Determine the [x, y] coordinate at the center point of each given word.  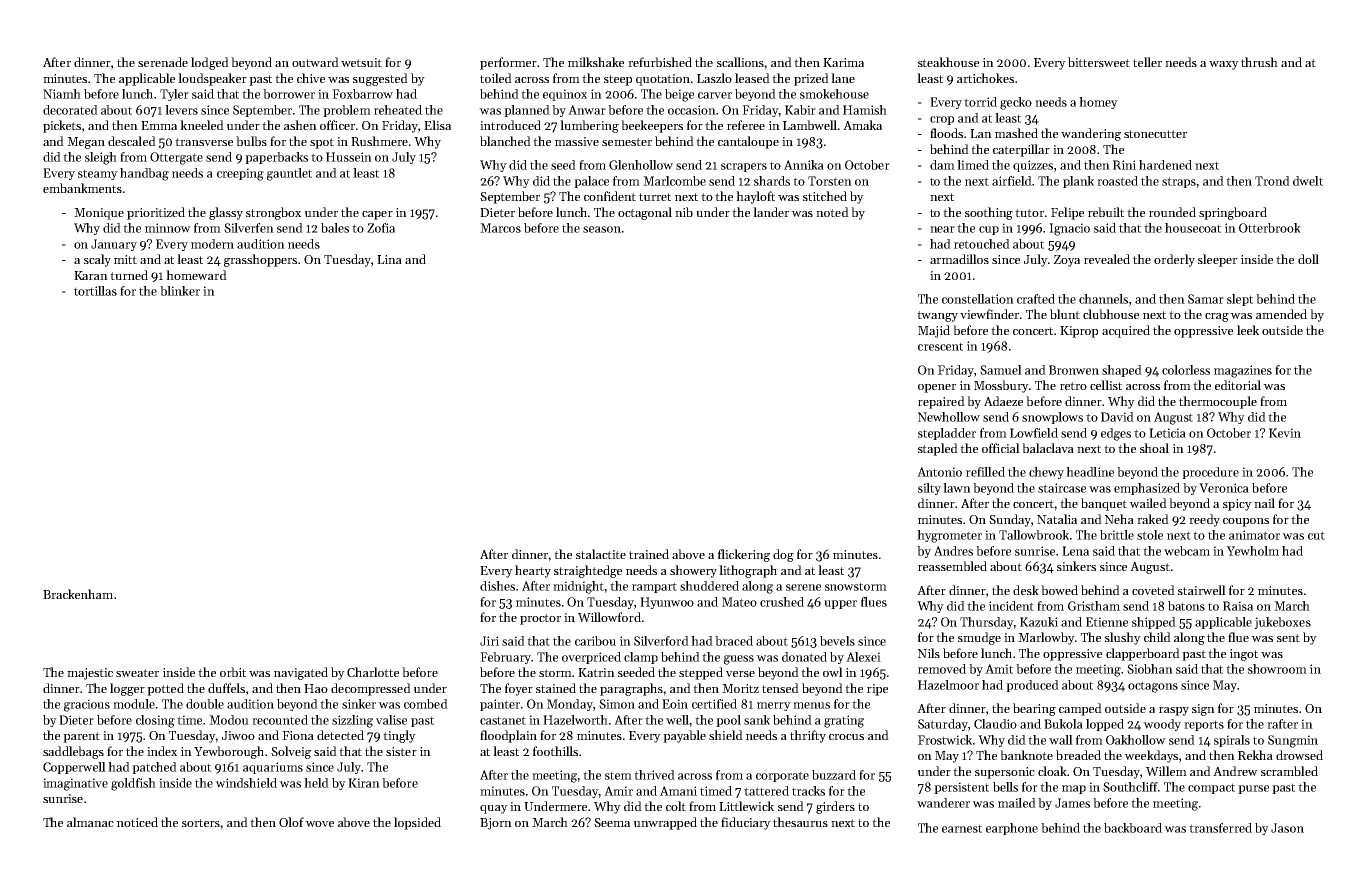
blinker [180, 291]
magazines [1243, 371]
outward [315, 62]
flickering [744, 555]
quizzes [1033, 166]
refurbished [660, 62]
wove [319, 824]
